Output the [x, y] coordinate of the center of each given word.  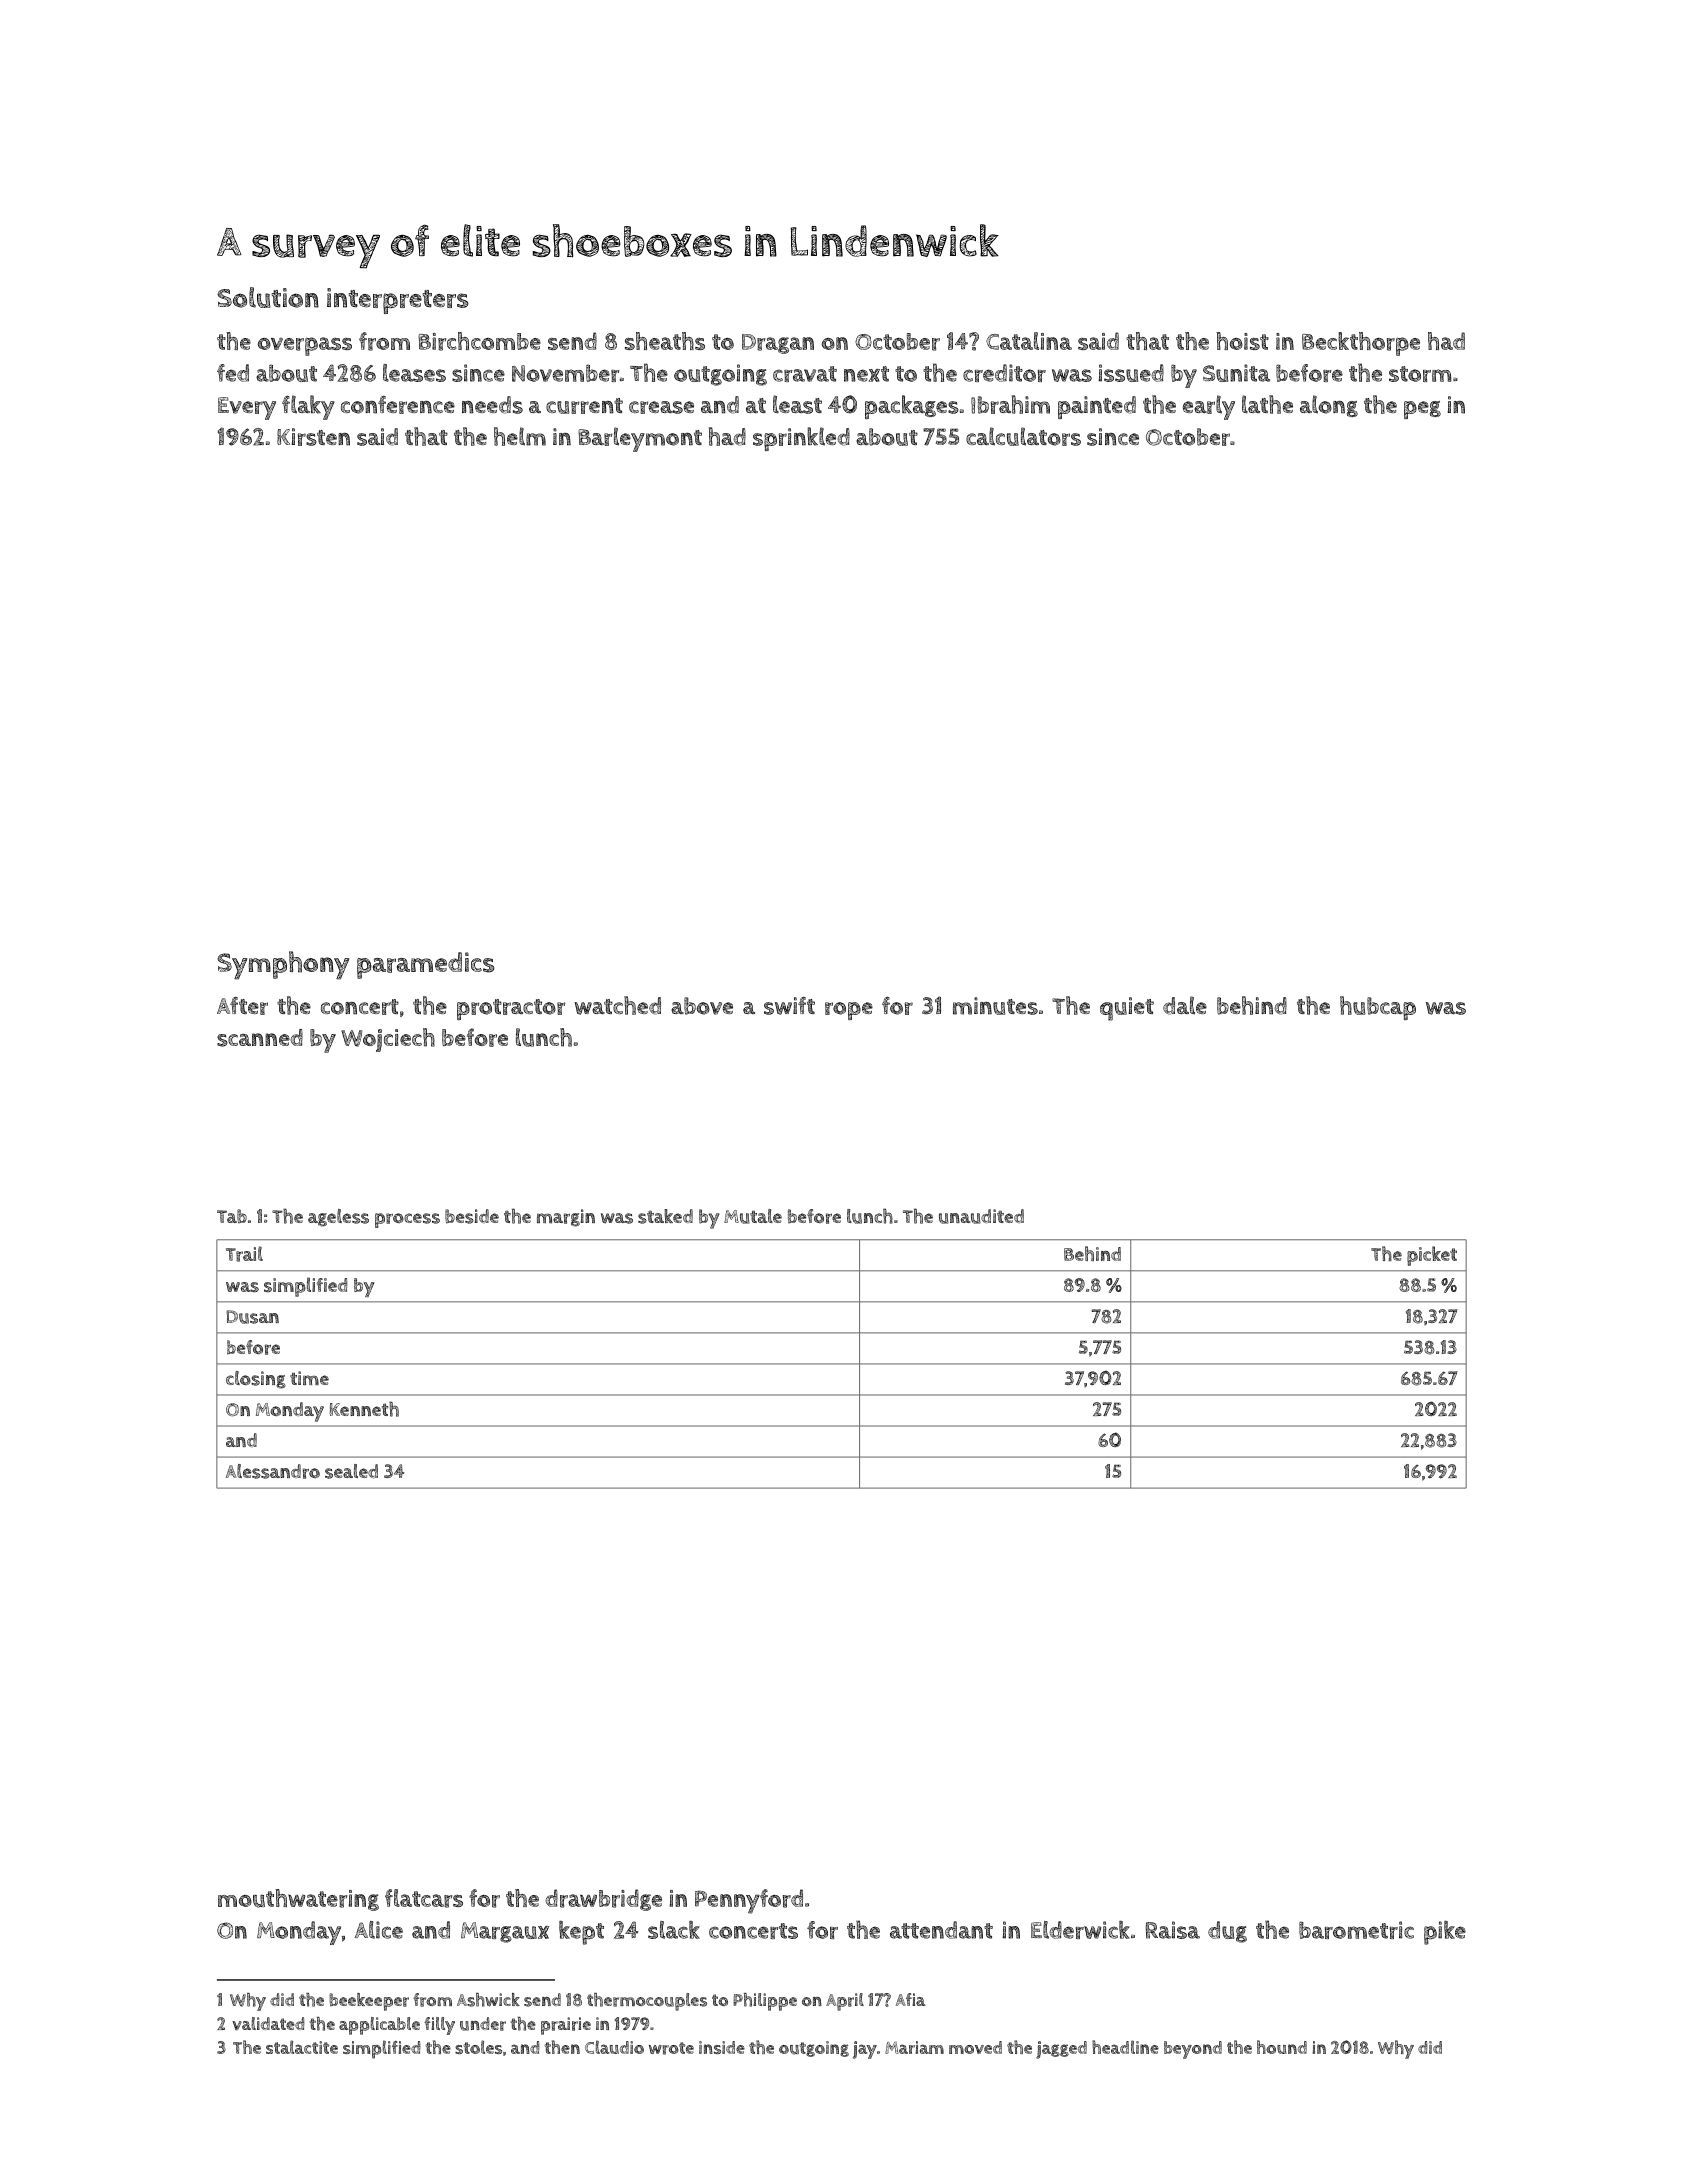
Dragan [778, 344]
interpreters [398, 301]
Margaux [505, 1932]
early [1209, 407]
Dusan [252, 1317]
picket [1432, 1256]
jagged [1061, 2050]
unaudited [981, 1216]
